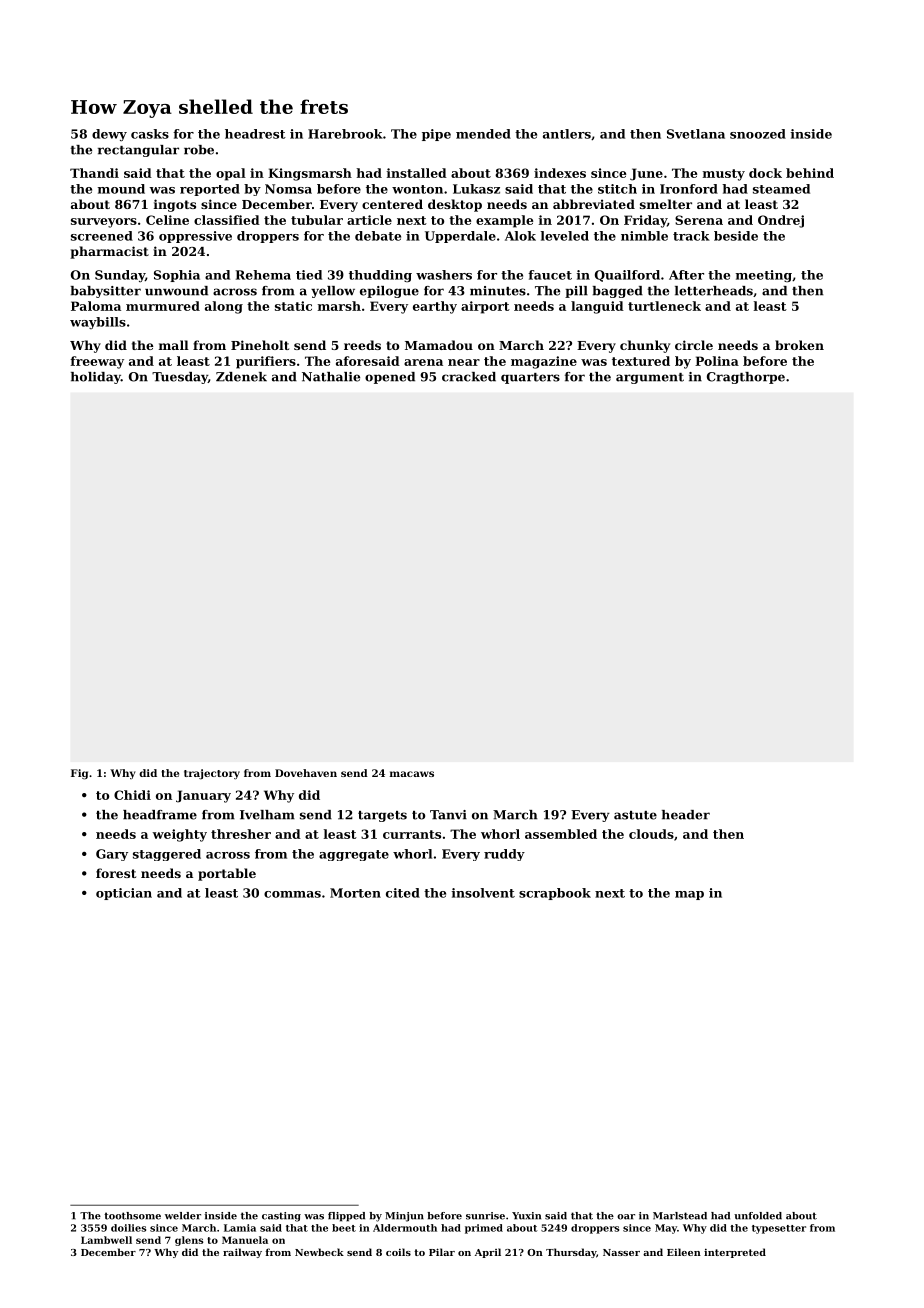  I want to click on toothsome, so click(132, 1216).
